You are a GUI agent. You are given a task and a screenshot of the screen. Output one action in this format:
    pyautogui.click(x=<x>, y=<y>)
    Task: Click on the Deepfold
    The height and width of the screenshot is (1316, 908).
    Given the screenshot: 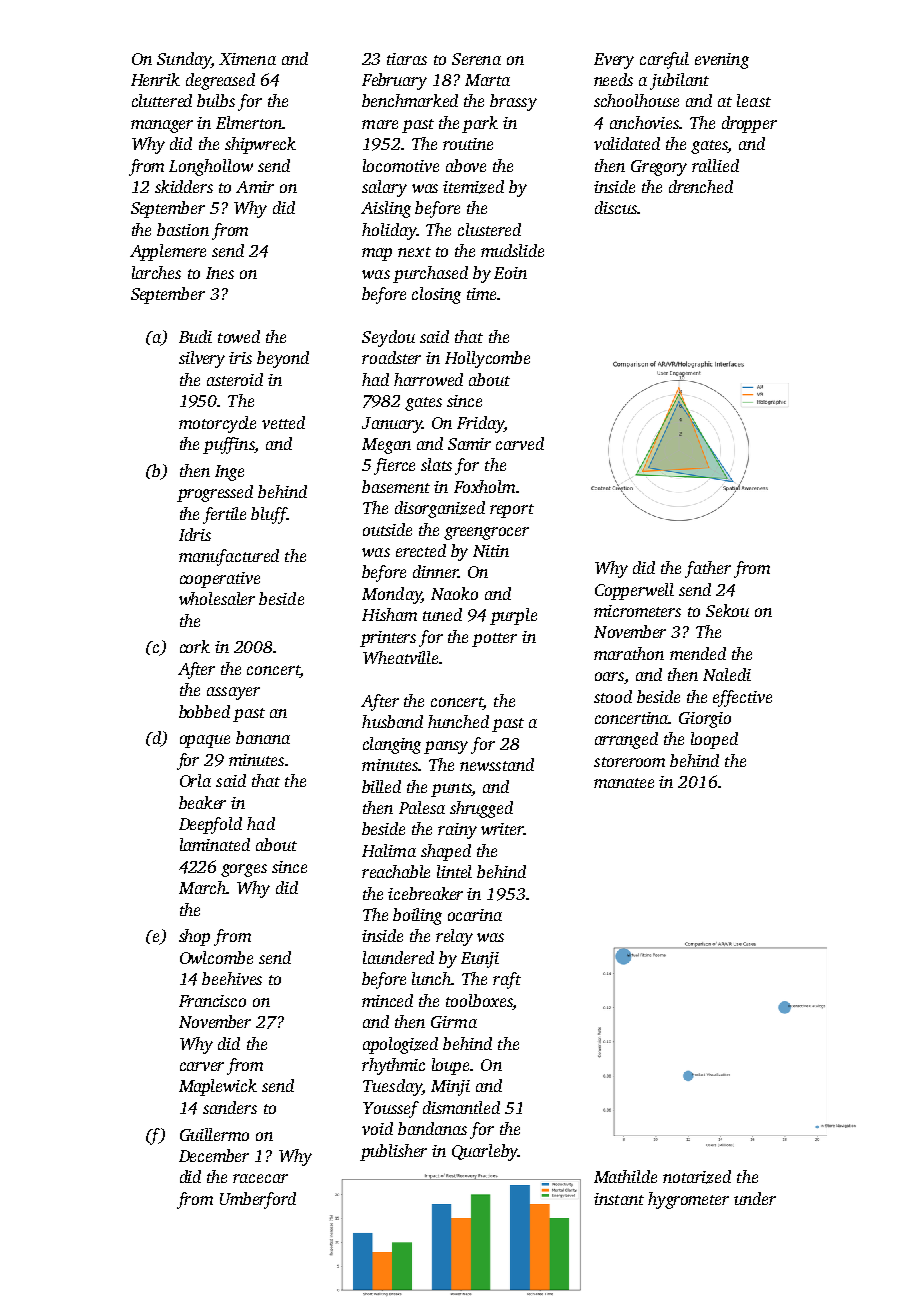 What is the action you would take?
    pyautogui.click(x=210, y=825)
